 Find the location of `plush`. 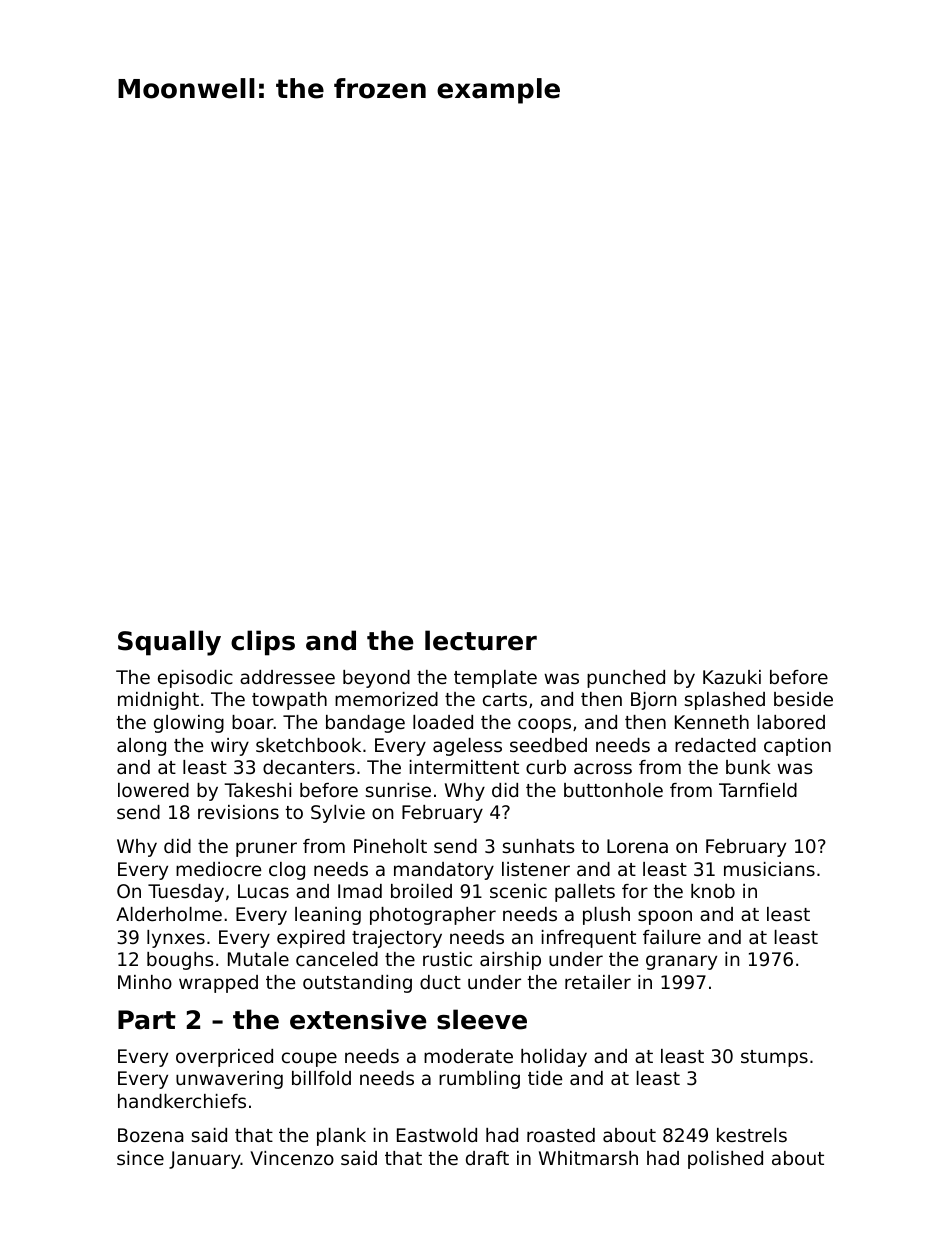

plush is located at coordinates (606, 916).
